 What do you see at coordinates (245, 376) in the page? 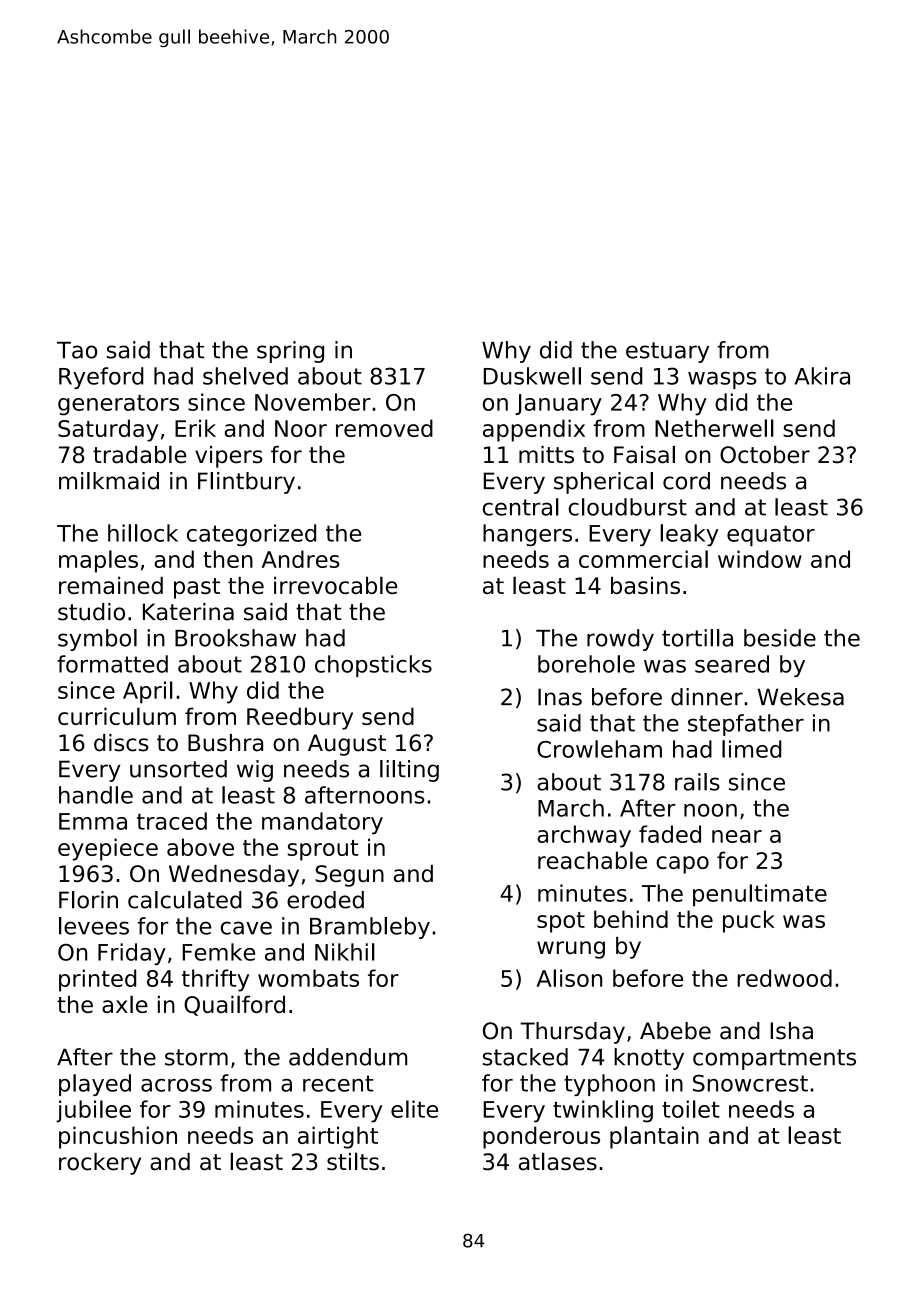
I see `shelved` at bounding box center [245, 376].
